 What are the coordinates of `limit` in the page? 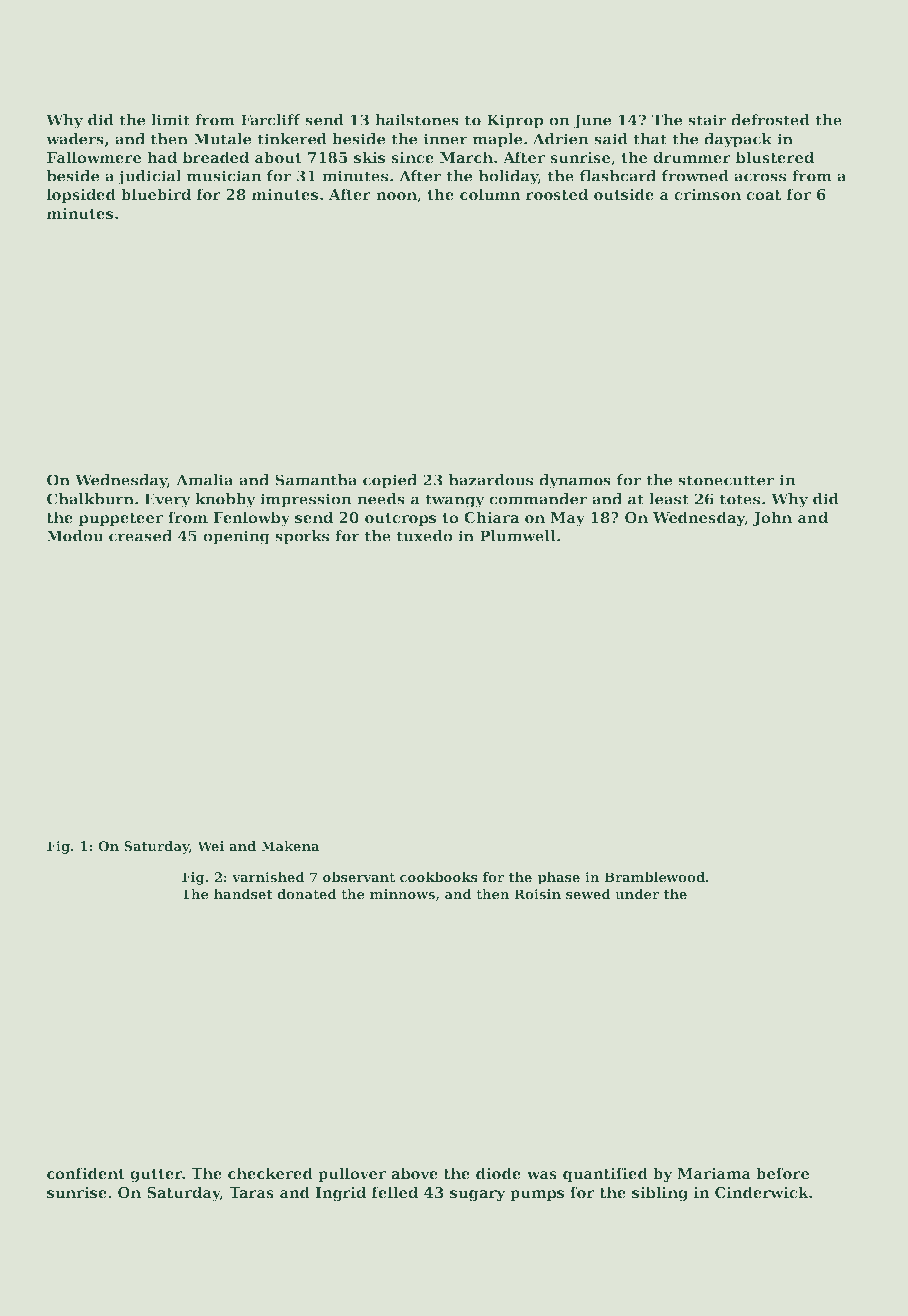 It's located at (170, 120).
